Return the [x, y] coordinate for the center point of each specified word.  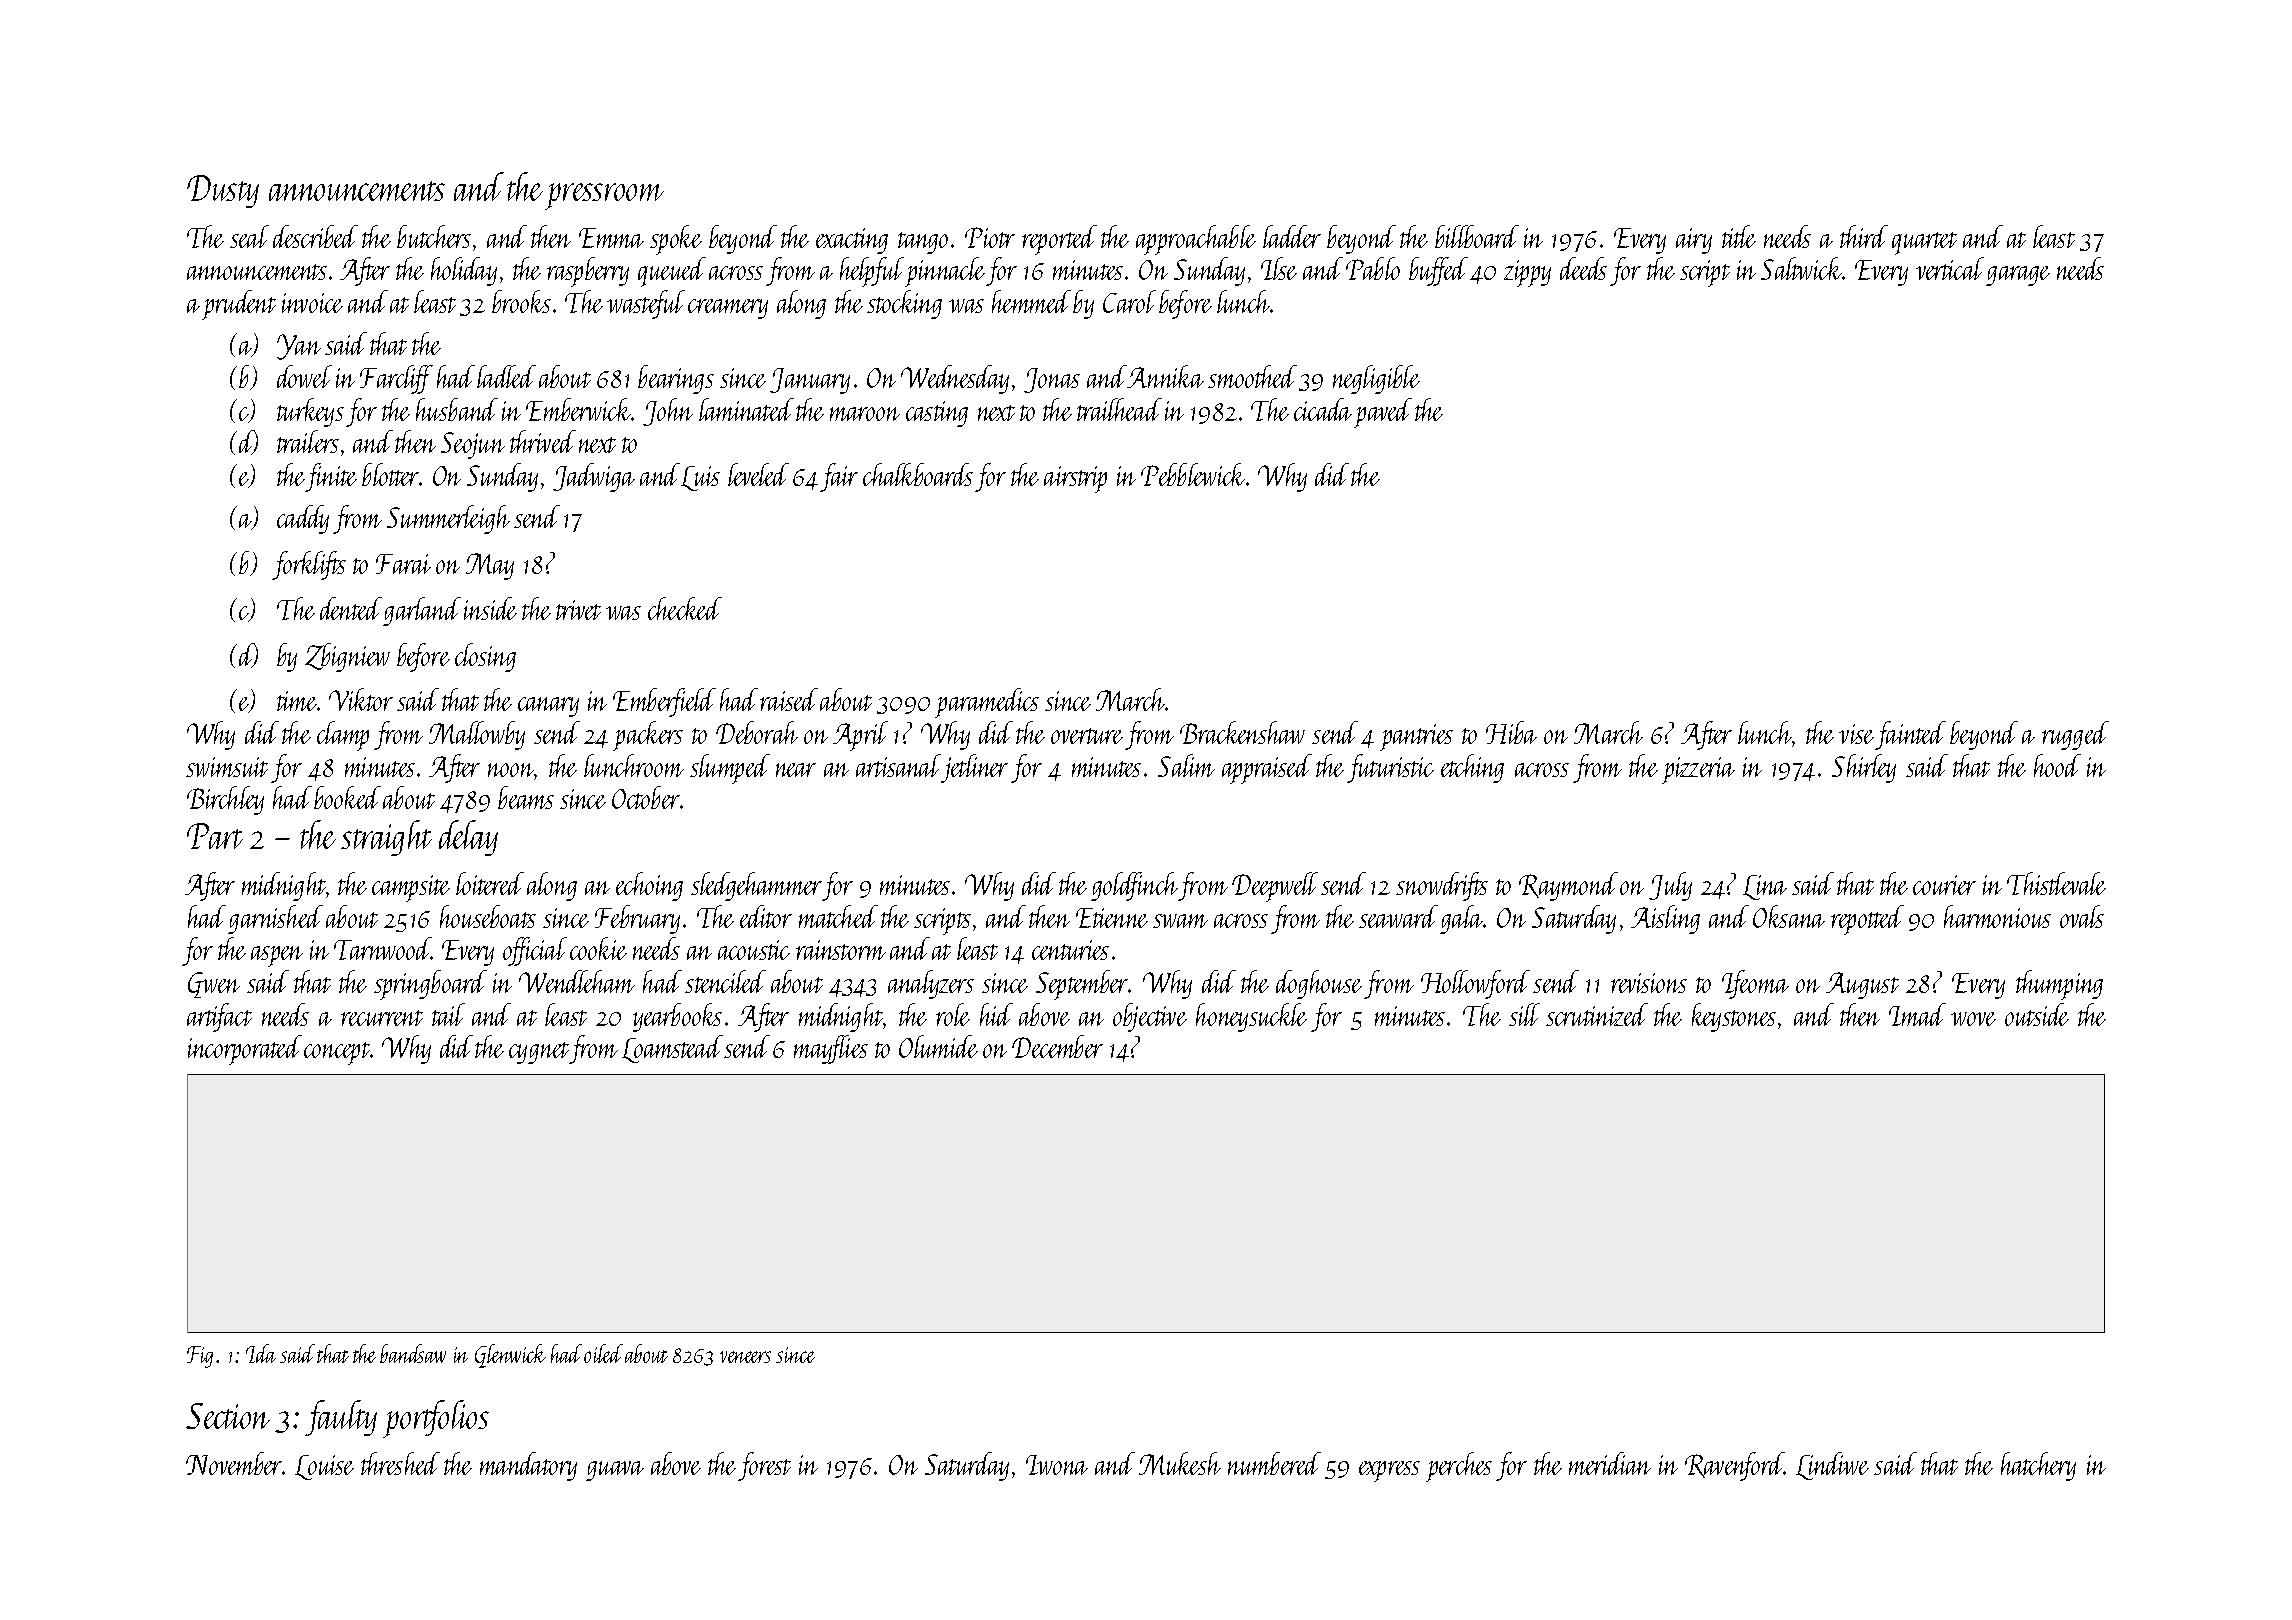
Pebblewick [1193, 474]
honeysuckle [1251, 1017]
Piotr [990, 237]
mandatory [528, 1466]
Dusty [223, 191]
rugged [2075, 735]
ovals [2082, 916]
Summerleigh [448, 519]
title [1739, 236]
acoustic [754, 950]
